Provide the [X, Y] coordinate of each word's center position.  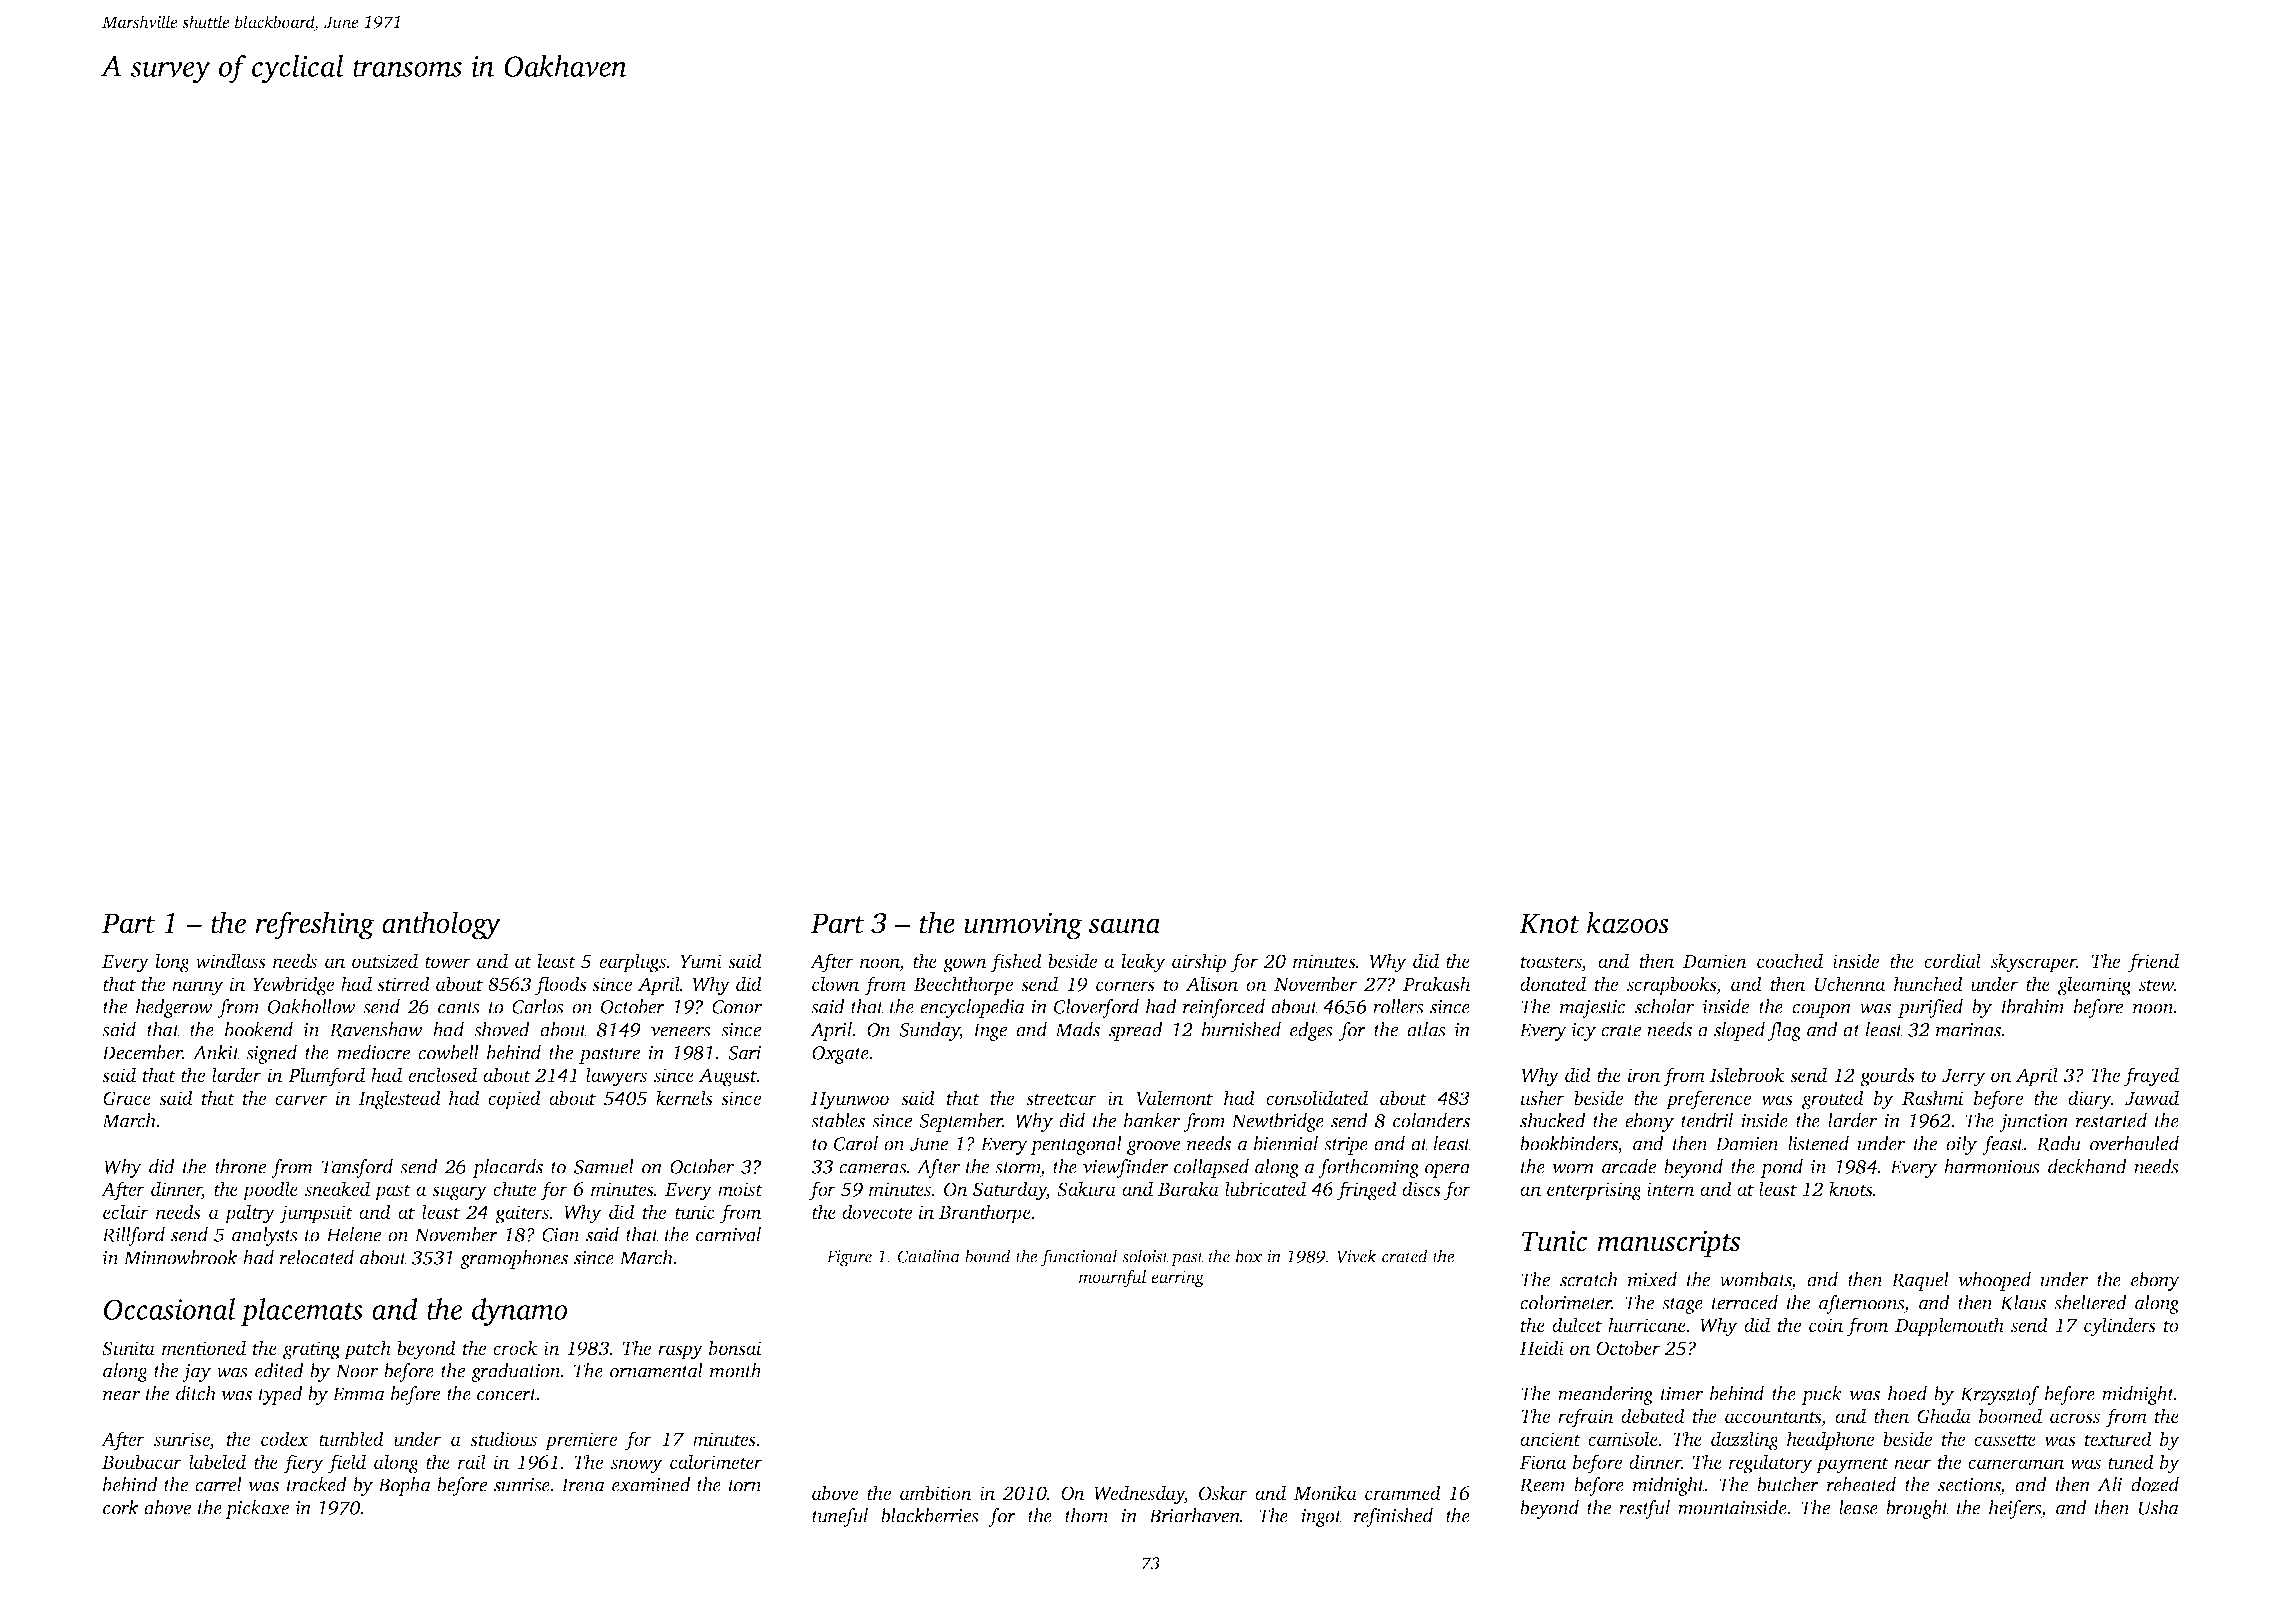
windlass [231, 960]
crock [515, 1347]
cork [121, 1507]
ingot [1321, 1518]
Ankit [216, 1052]
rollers [1398, 1006]
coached [1790, 960]
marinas [1968, 1030]
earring [1177, 1278]
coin [1826, 1325]
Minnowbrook [180, 1257]
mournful [1112, 1278]
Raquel [1920, 1281]
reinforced [1224, 1008]
